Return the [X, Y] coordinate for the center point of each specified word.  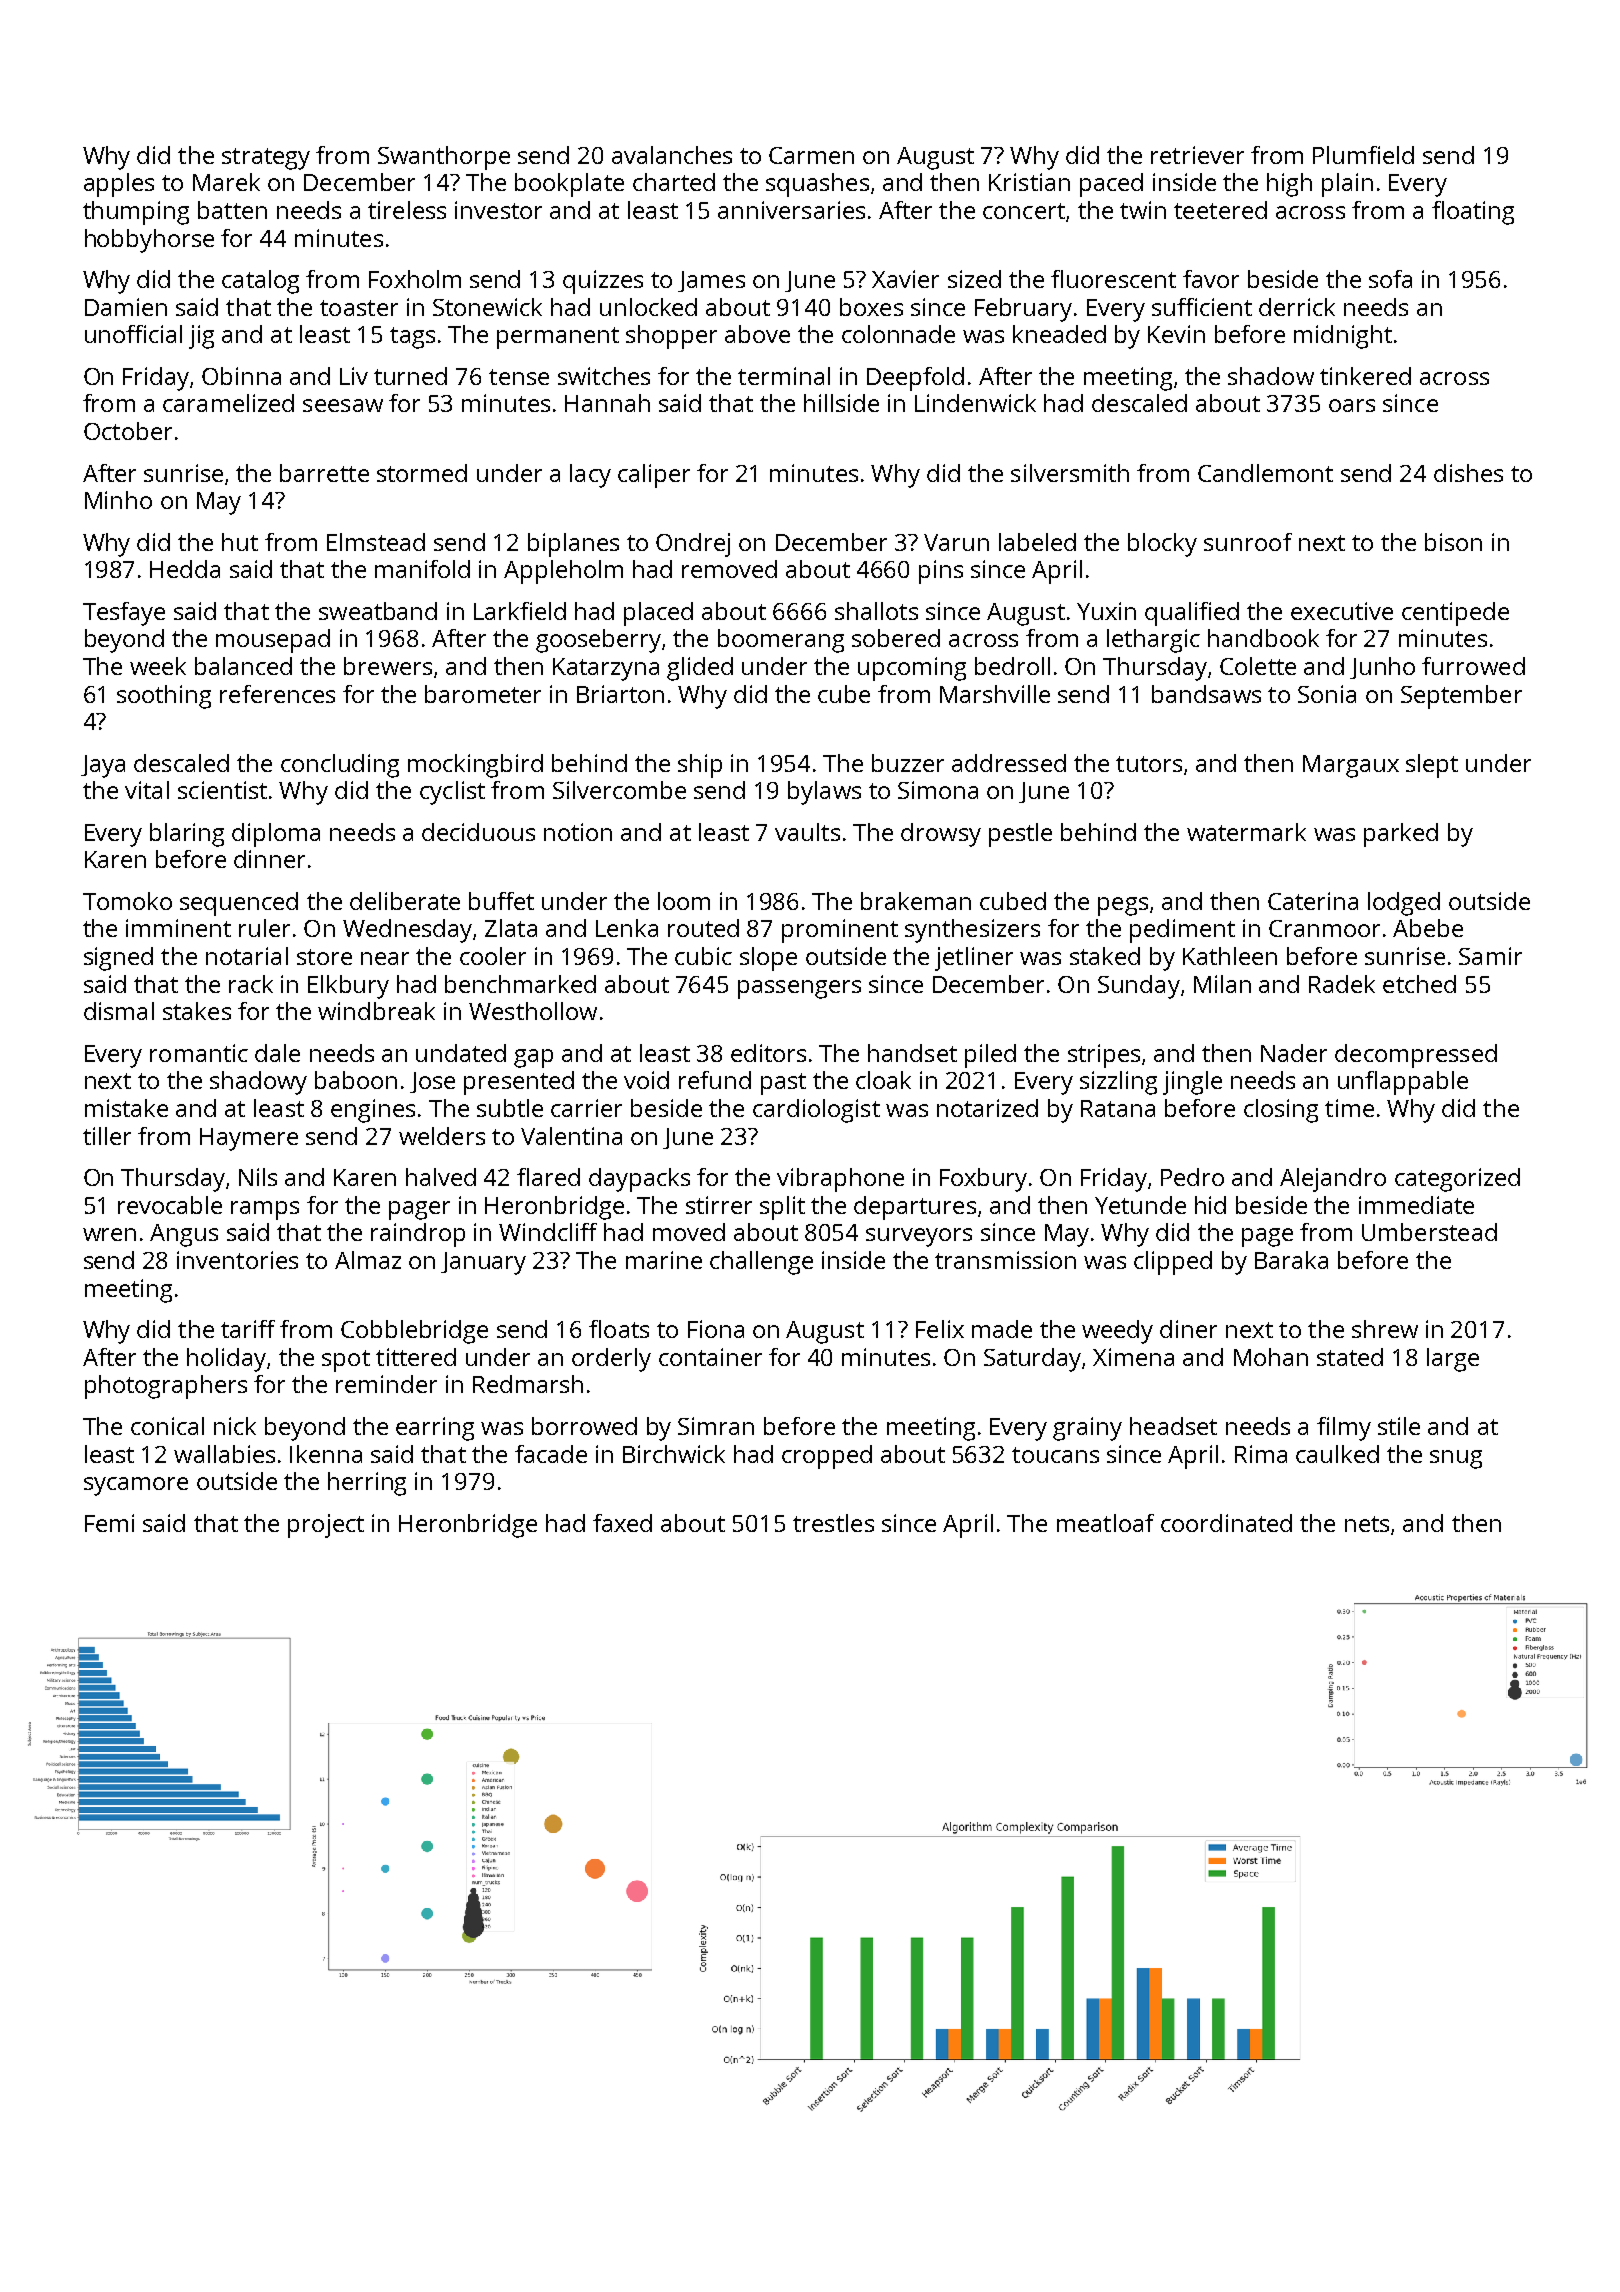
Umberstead [1429, 1232]
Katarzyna [606, 669]
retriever [1197, 155]
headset [1173, 1426]
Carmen [811, 155]
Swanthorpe [444, 158]
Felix [940, 1329]
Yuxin [1106, 611]
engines [373, 1111]
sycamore [136, 1486]
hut [240, 542]
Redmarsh [528, 1384]
